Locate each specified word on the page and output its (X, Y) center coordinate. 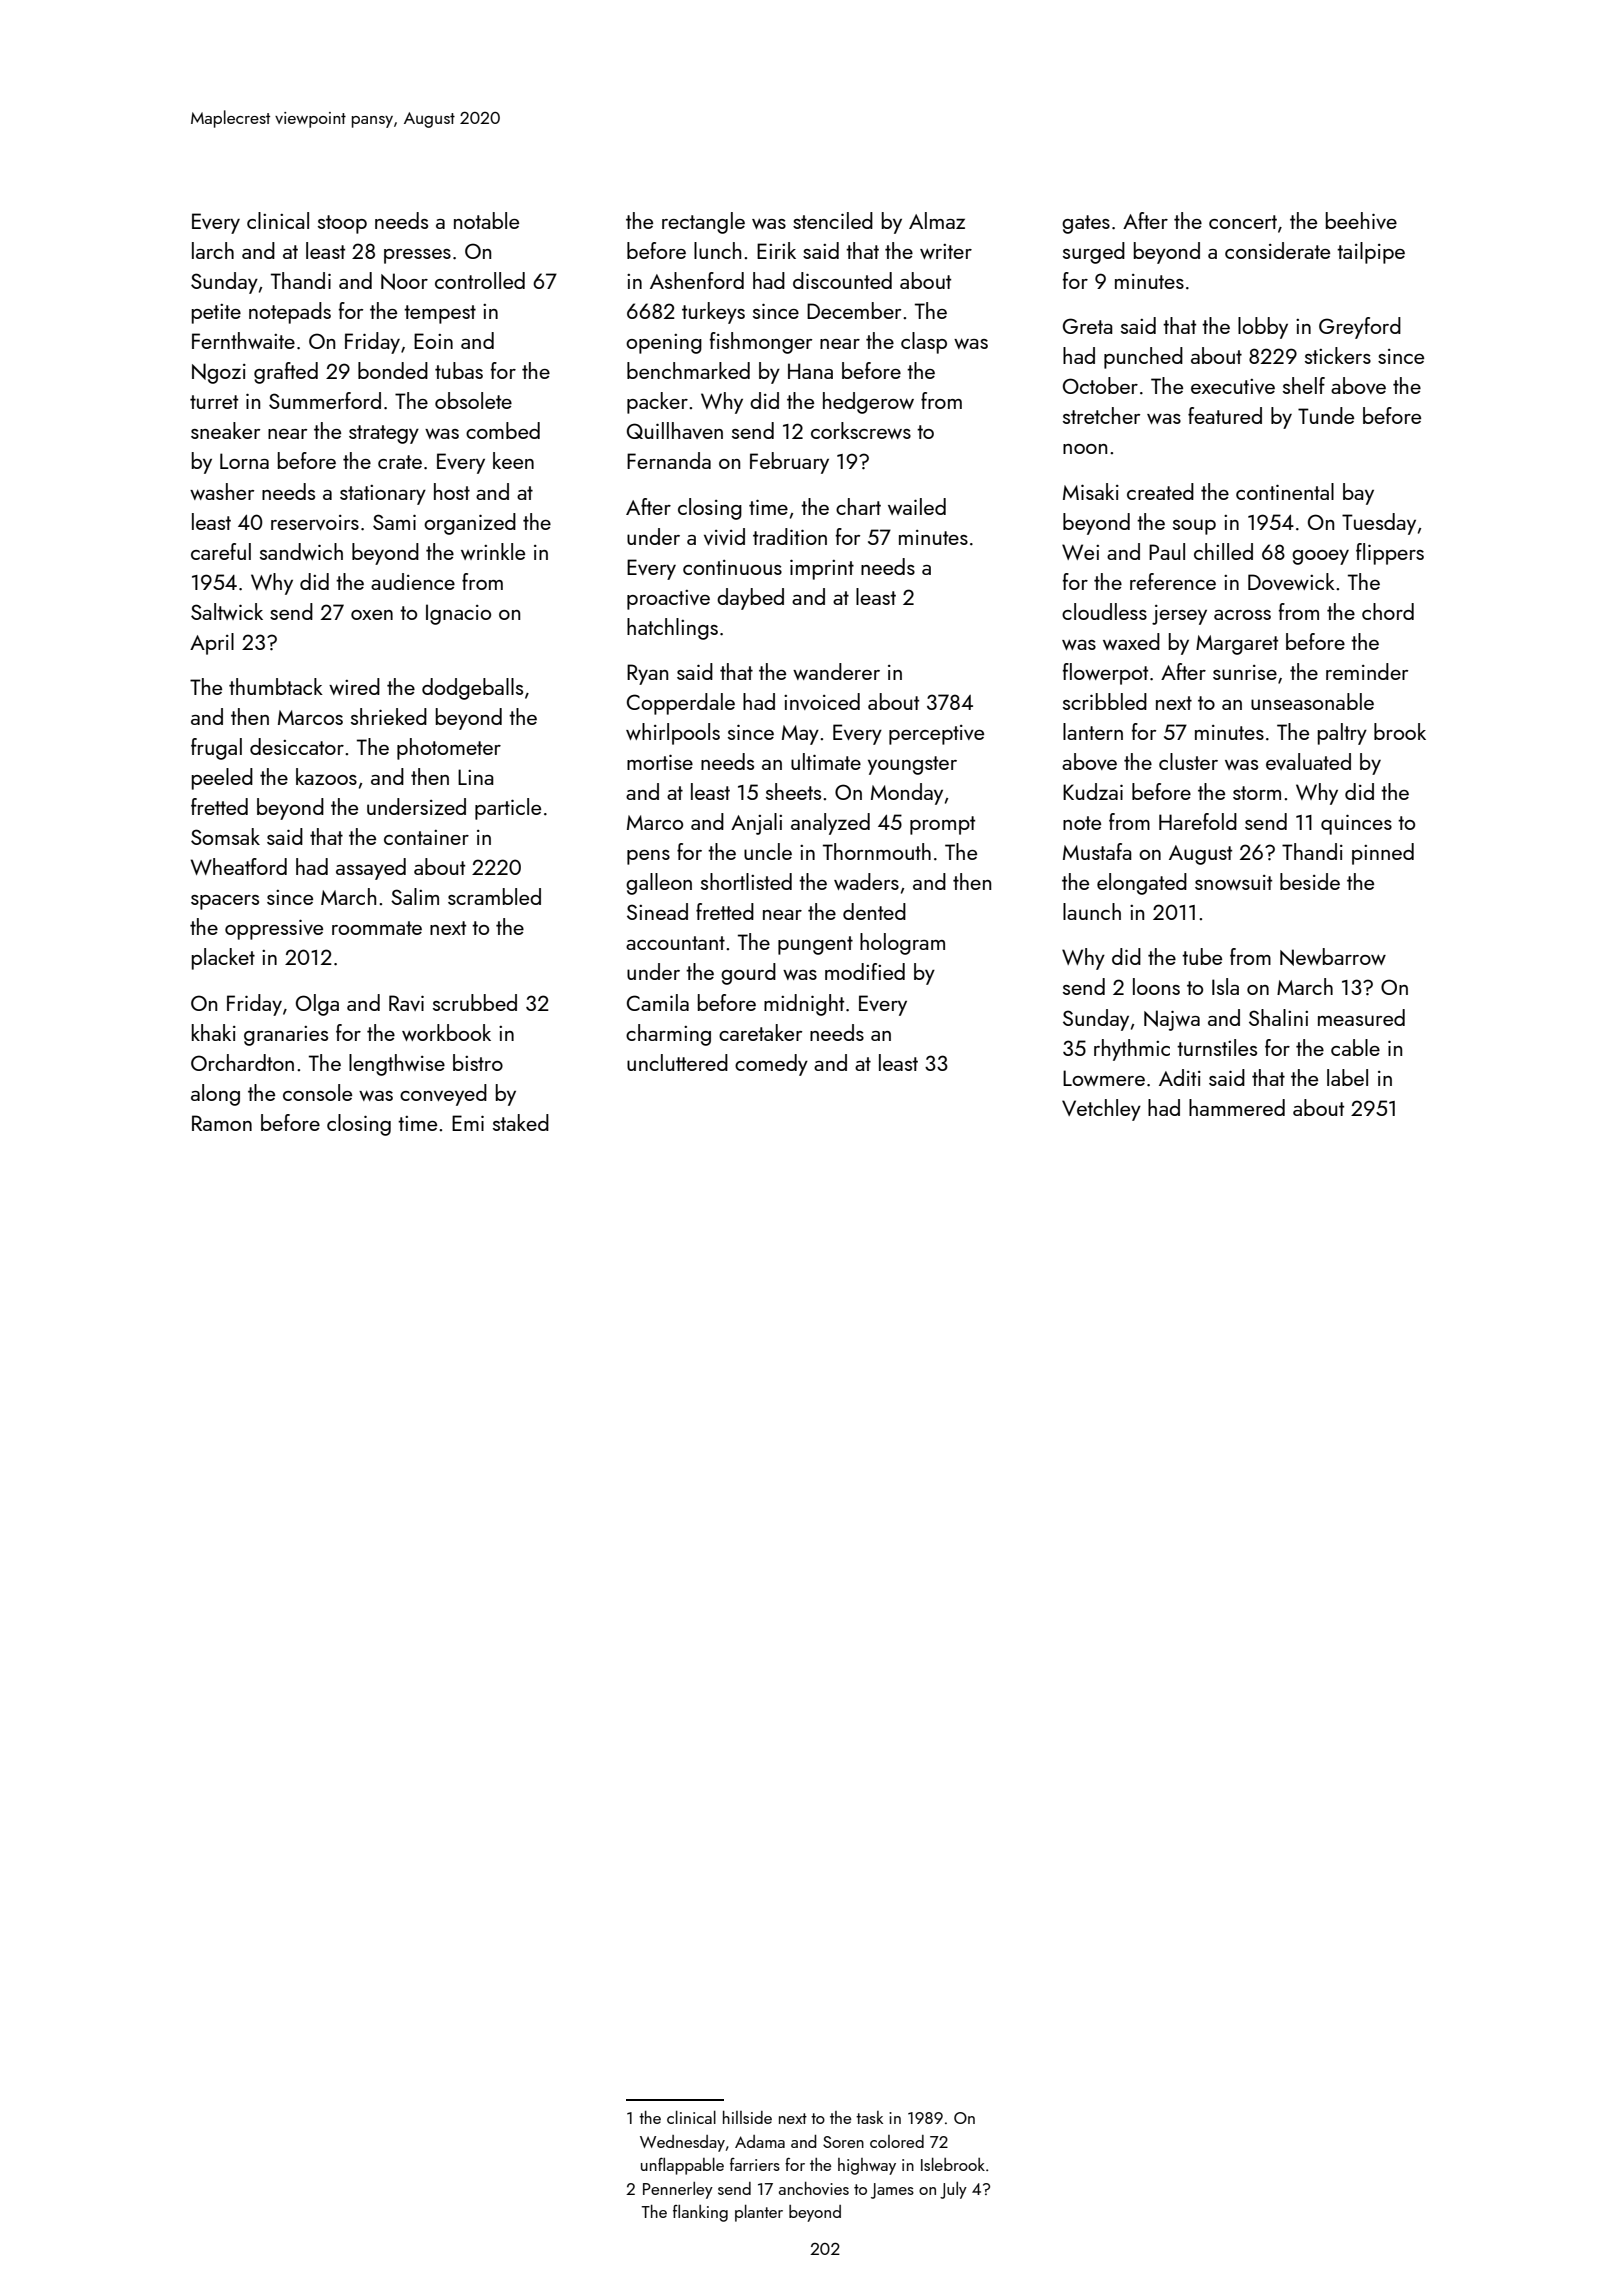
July (953, 2190)
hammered (1237, 1107)
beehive (1361, 220)
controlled (480, 280)
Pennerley (678, 2190)
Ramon (222, 1123)
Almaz (937, 220)
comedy (771, 1065)
